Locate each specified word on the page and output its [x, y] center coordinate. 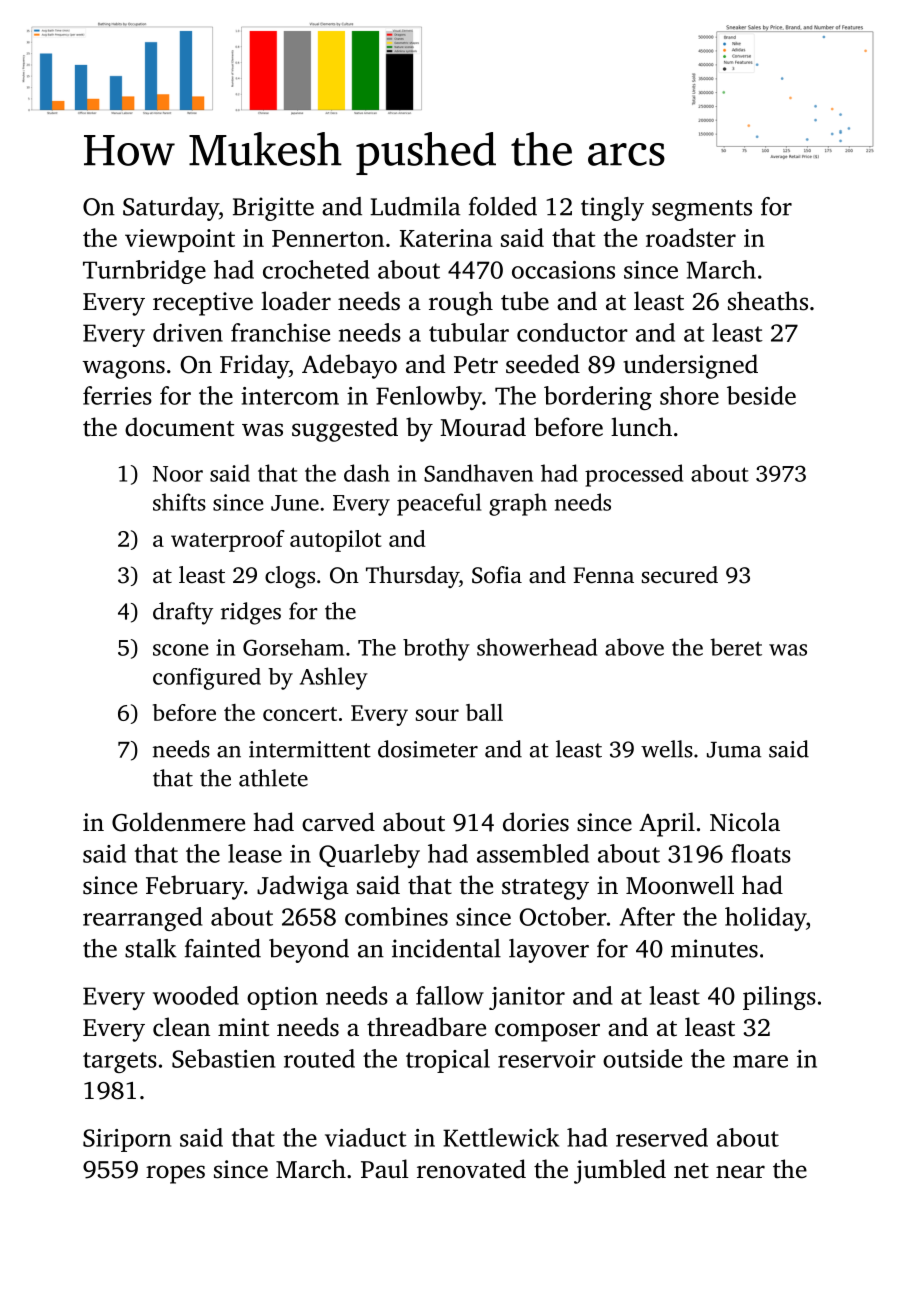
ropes [175, 1174]
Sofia [497, 575]
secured [680, 575]
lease [255, 853]
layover [549, 951]
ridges [251, 613]
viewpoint [180, 240]
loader [296, 301]
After [647, 916]
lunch [641, 427]
